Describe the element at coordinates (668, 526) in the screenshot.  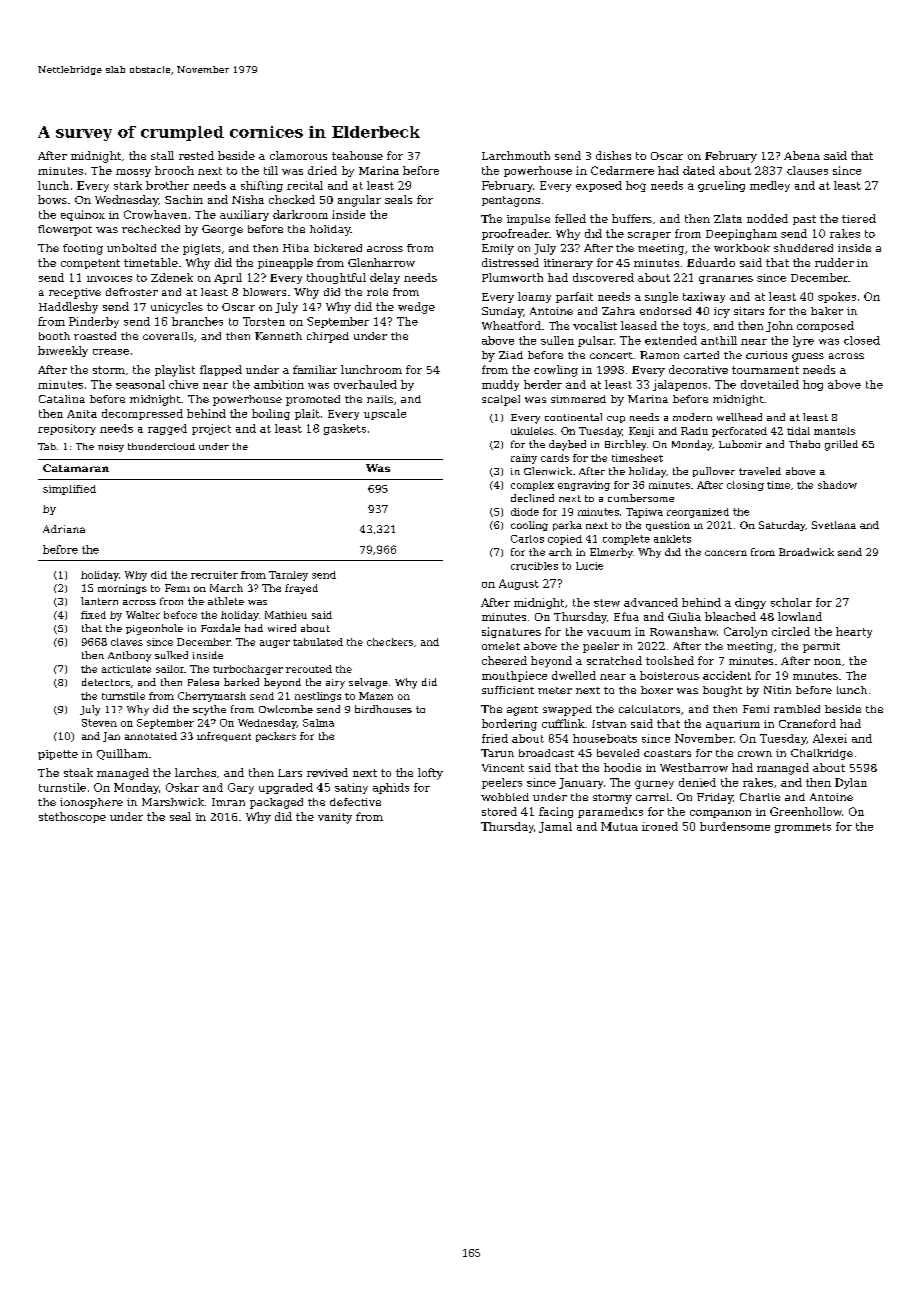
I see `question` at that location.
